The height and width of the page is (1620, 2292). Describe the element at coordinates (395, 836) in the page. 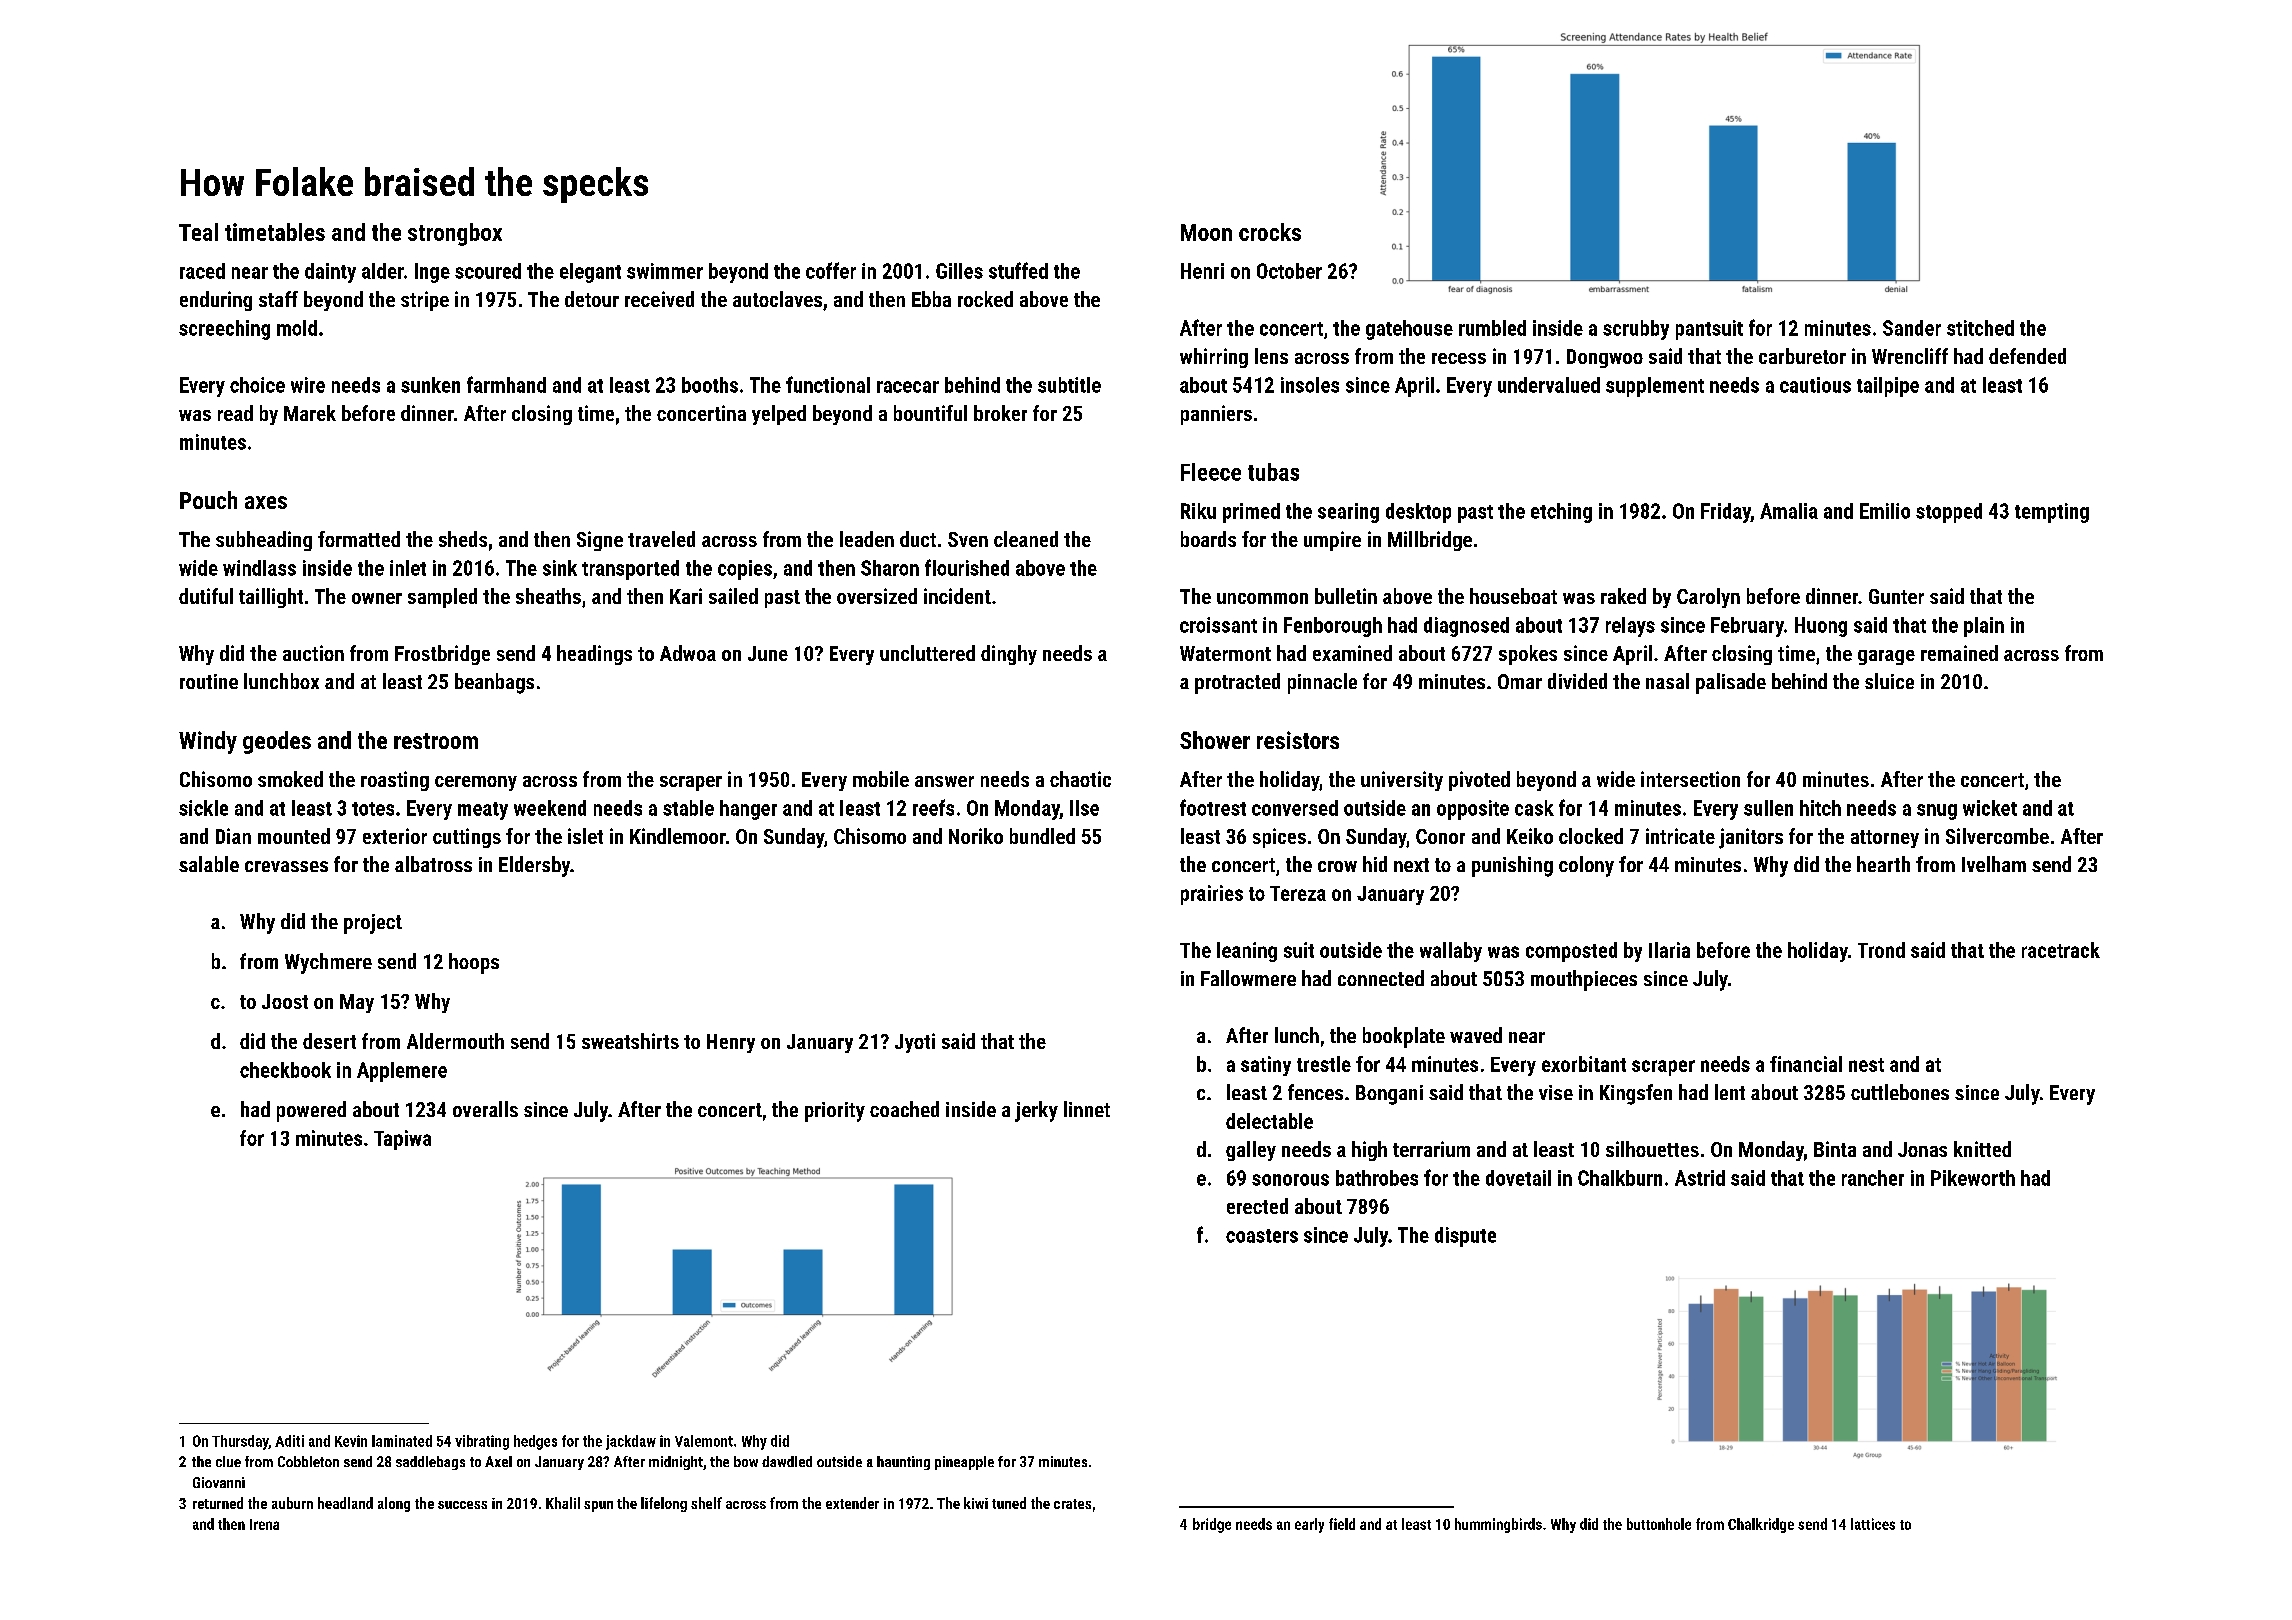

I see `exterior` at that location.
